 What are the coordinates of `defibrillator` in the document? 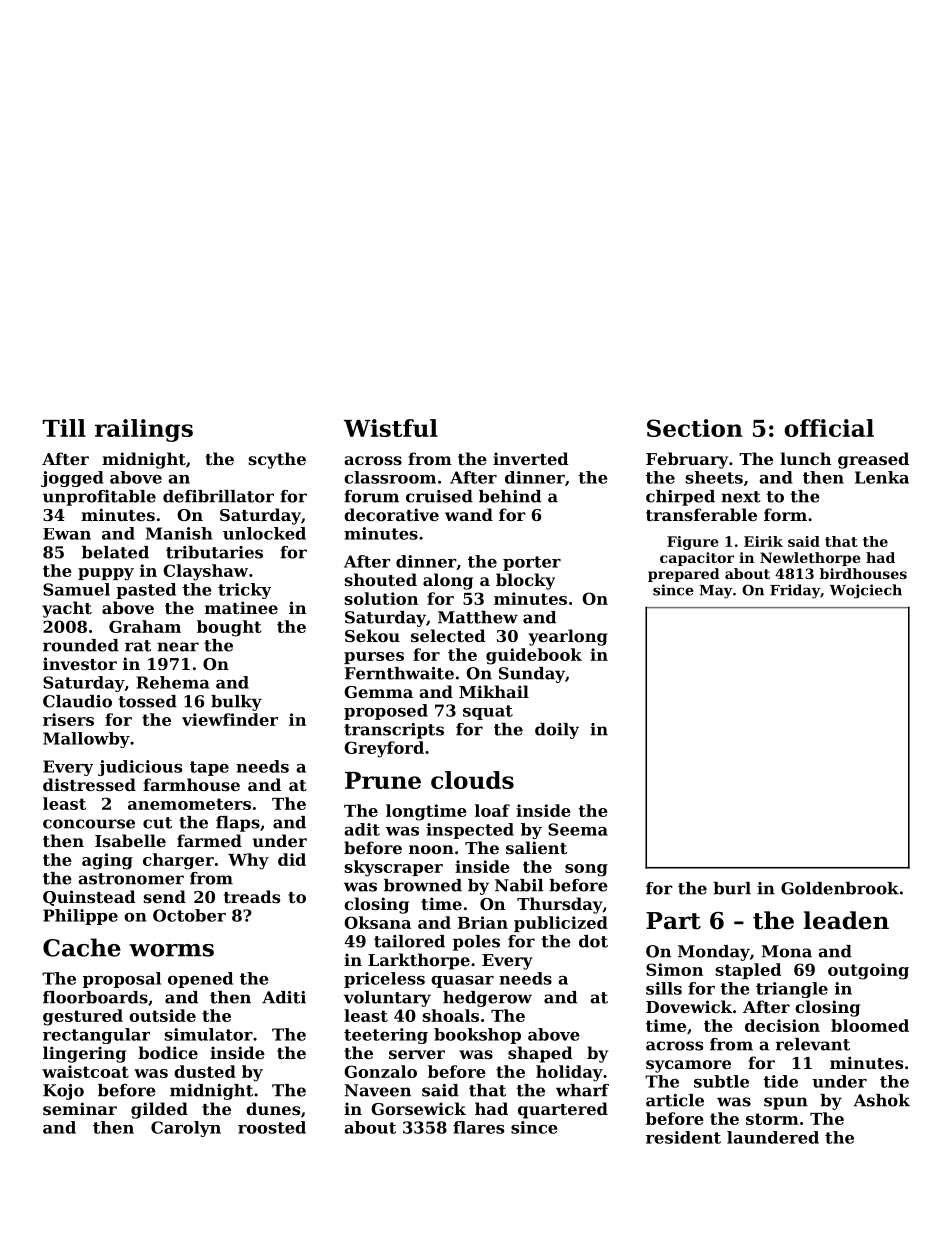 It's located at (218, 496).
